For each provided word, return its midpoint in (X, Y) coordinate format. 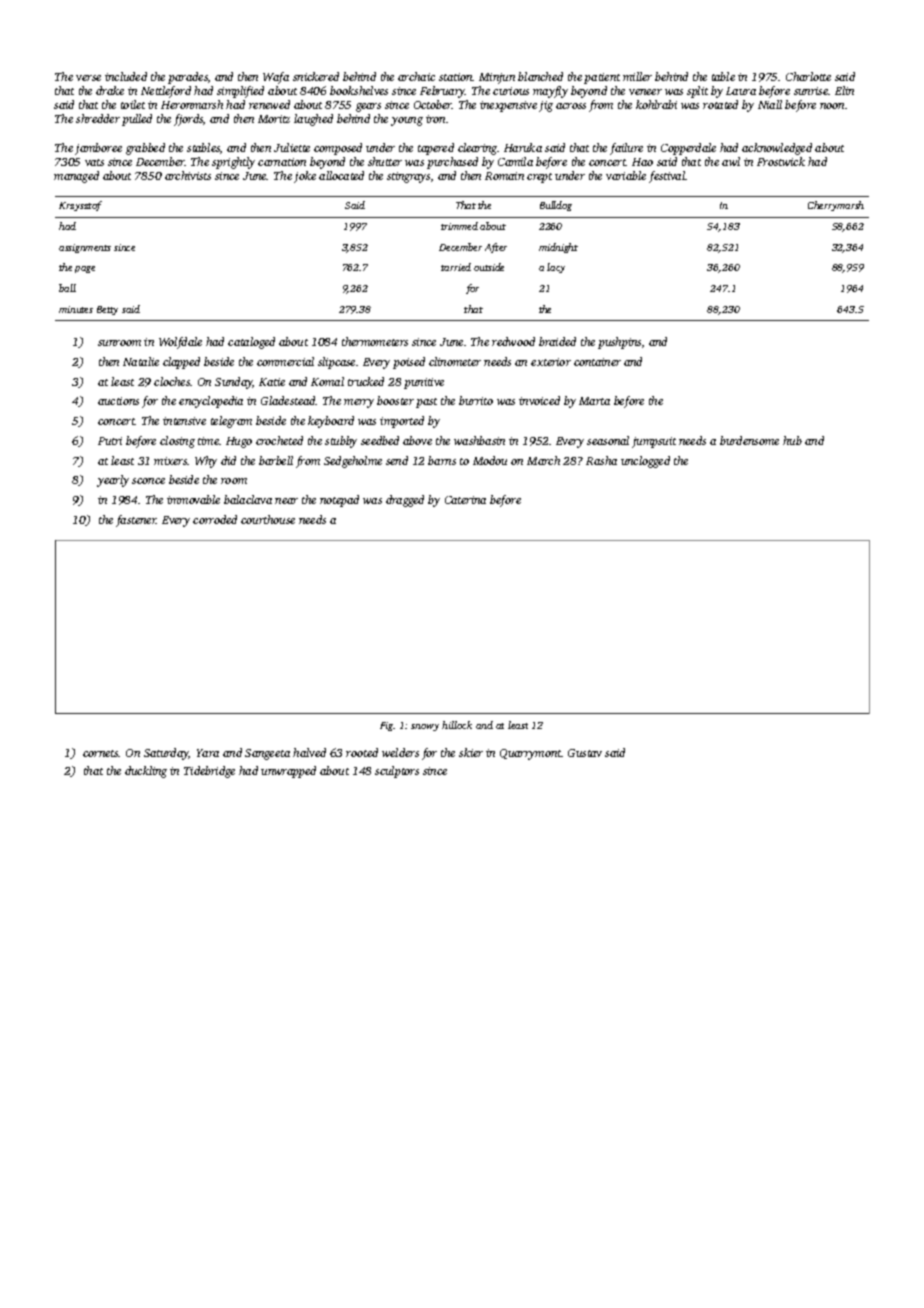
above (417, 440)
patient (602, 78)
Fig (387, 726)
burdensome (749, 440)
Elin (844, 90)
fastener (136, 521)
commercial (285, 361)
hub (792, 440)
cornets (101, 753)
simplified (240, 92)
